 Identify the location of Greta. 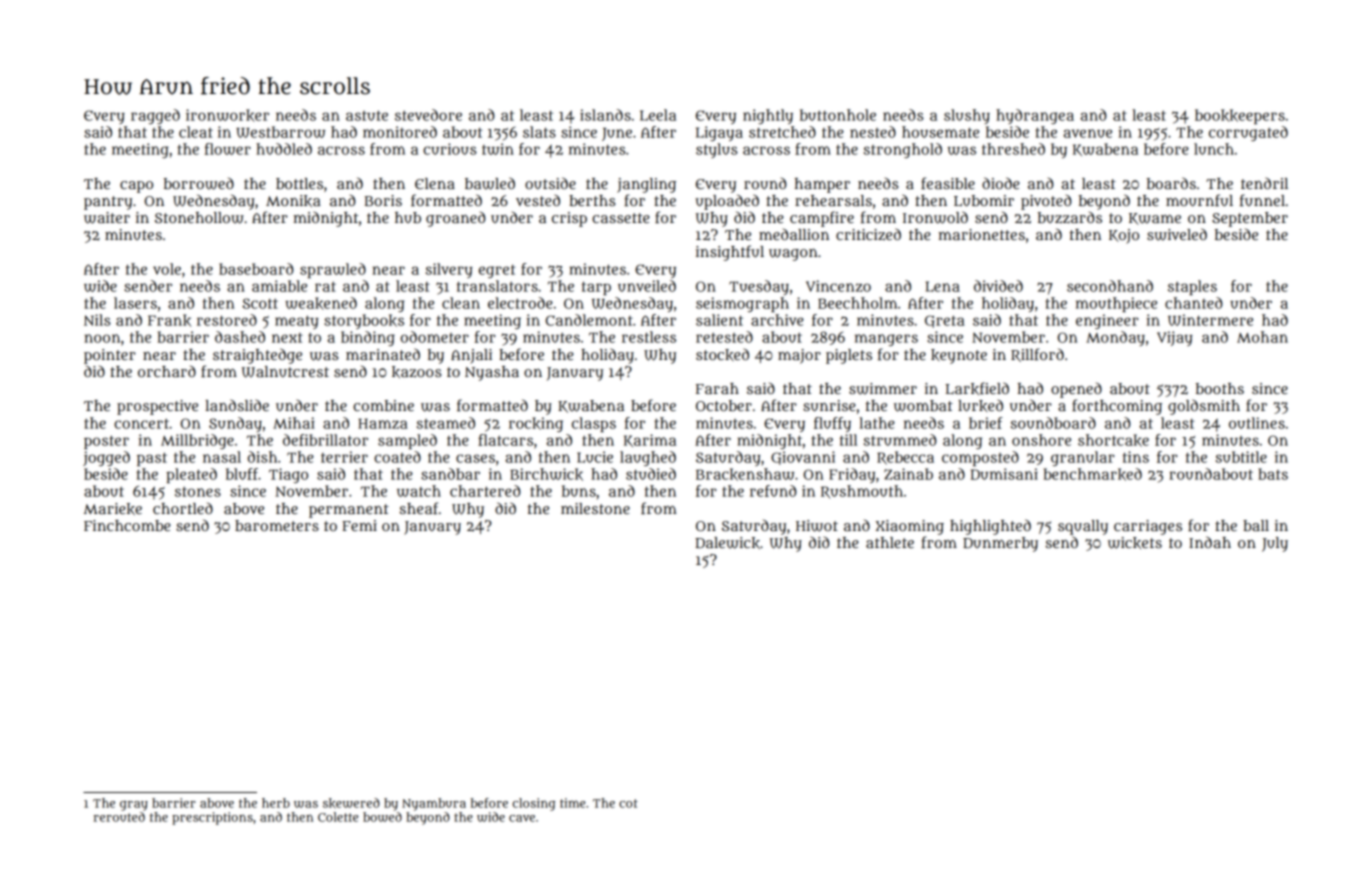
(945, 321).
